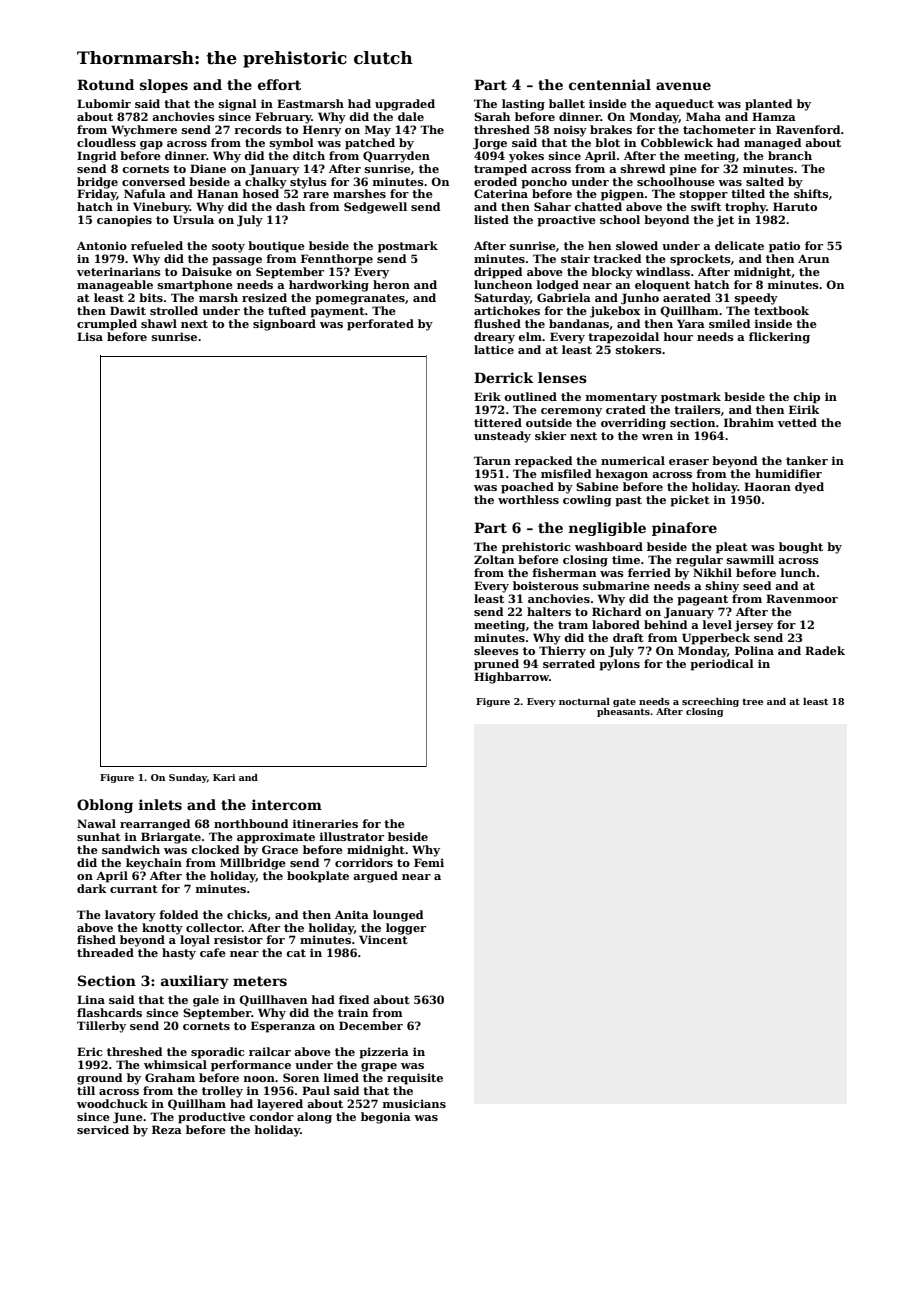  What do you see at coordinates (284, 325) in the document?
I see `signboard` at bounding box center [284, 325].
